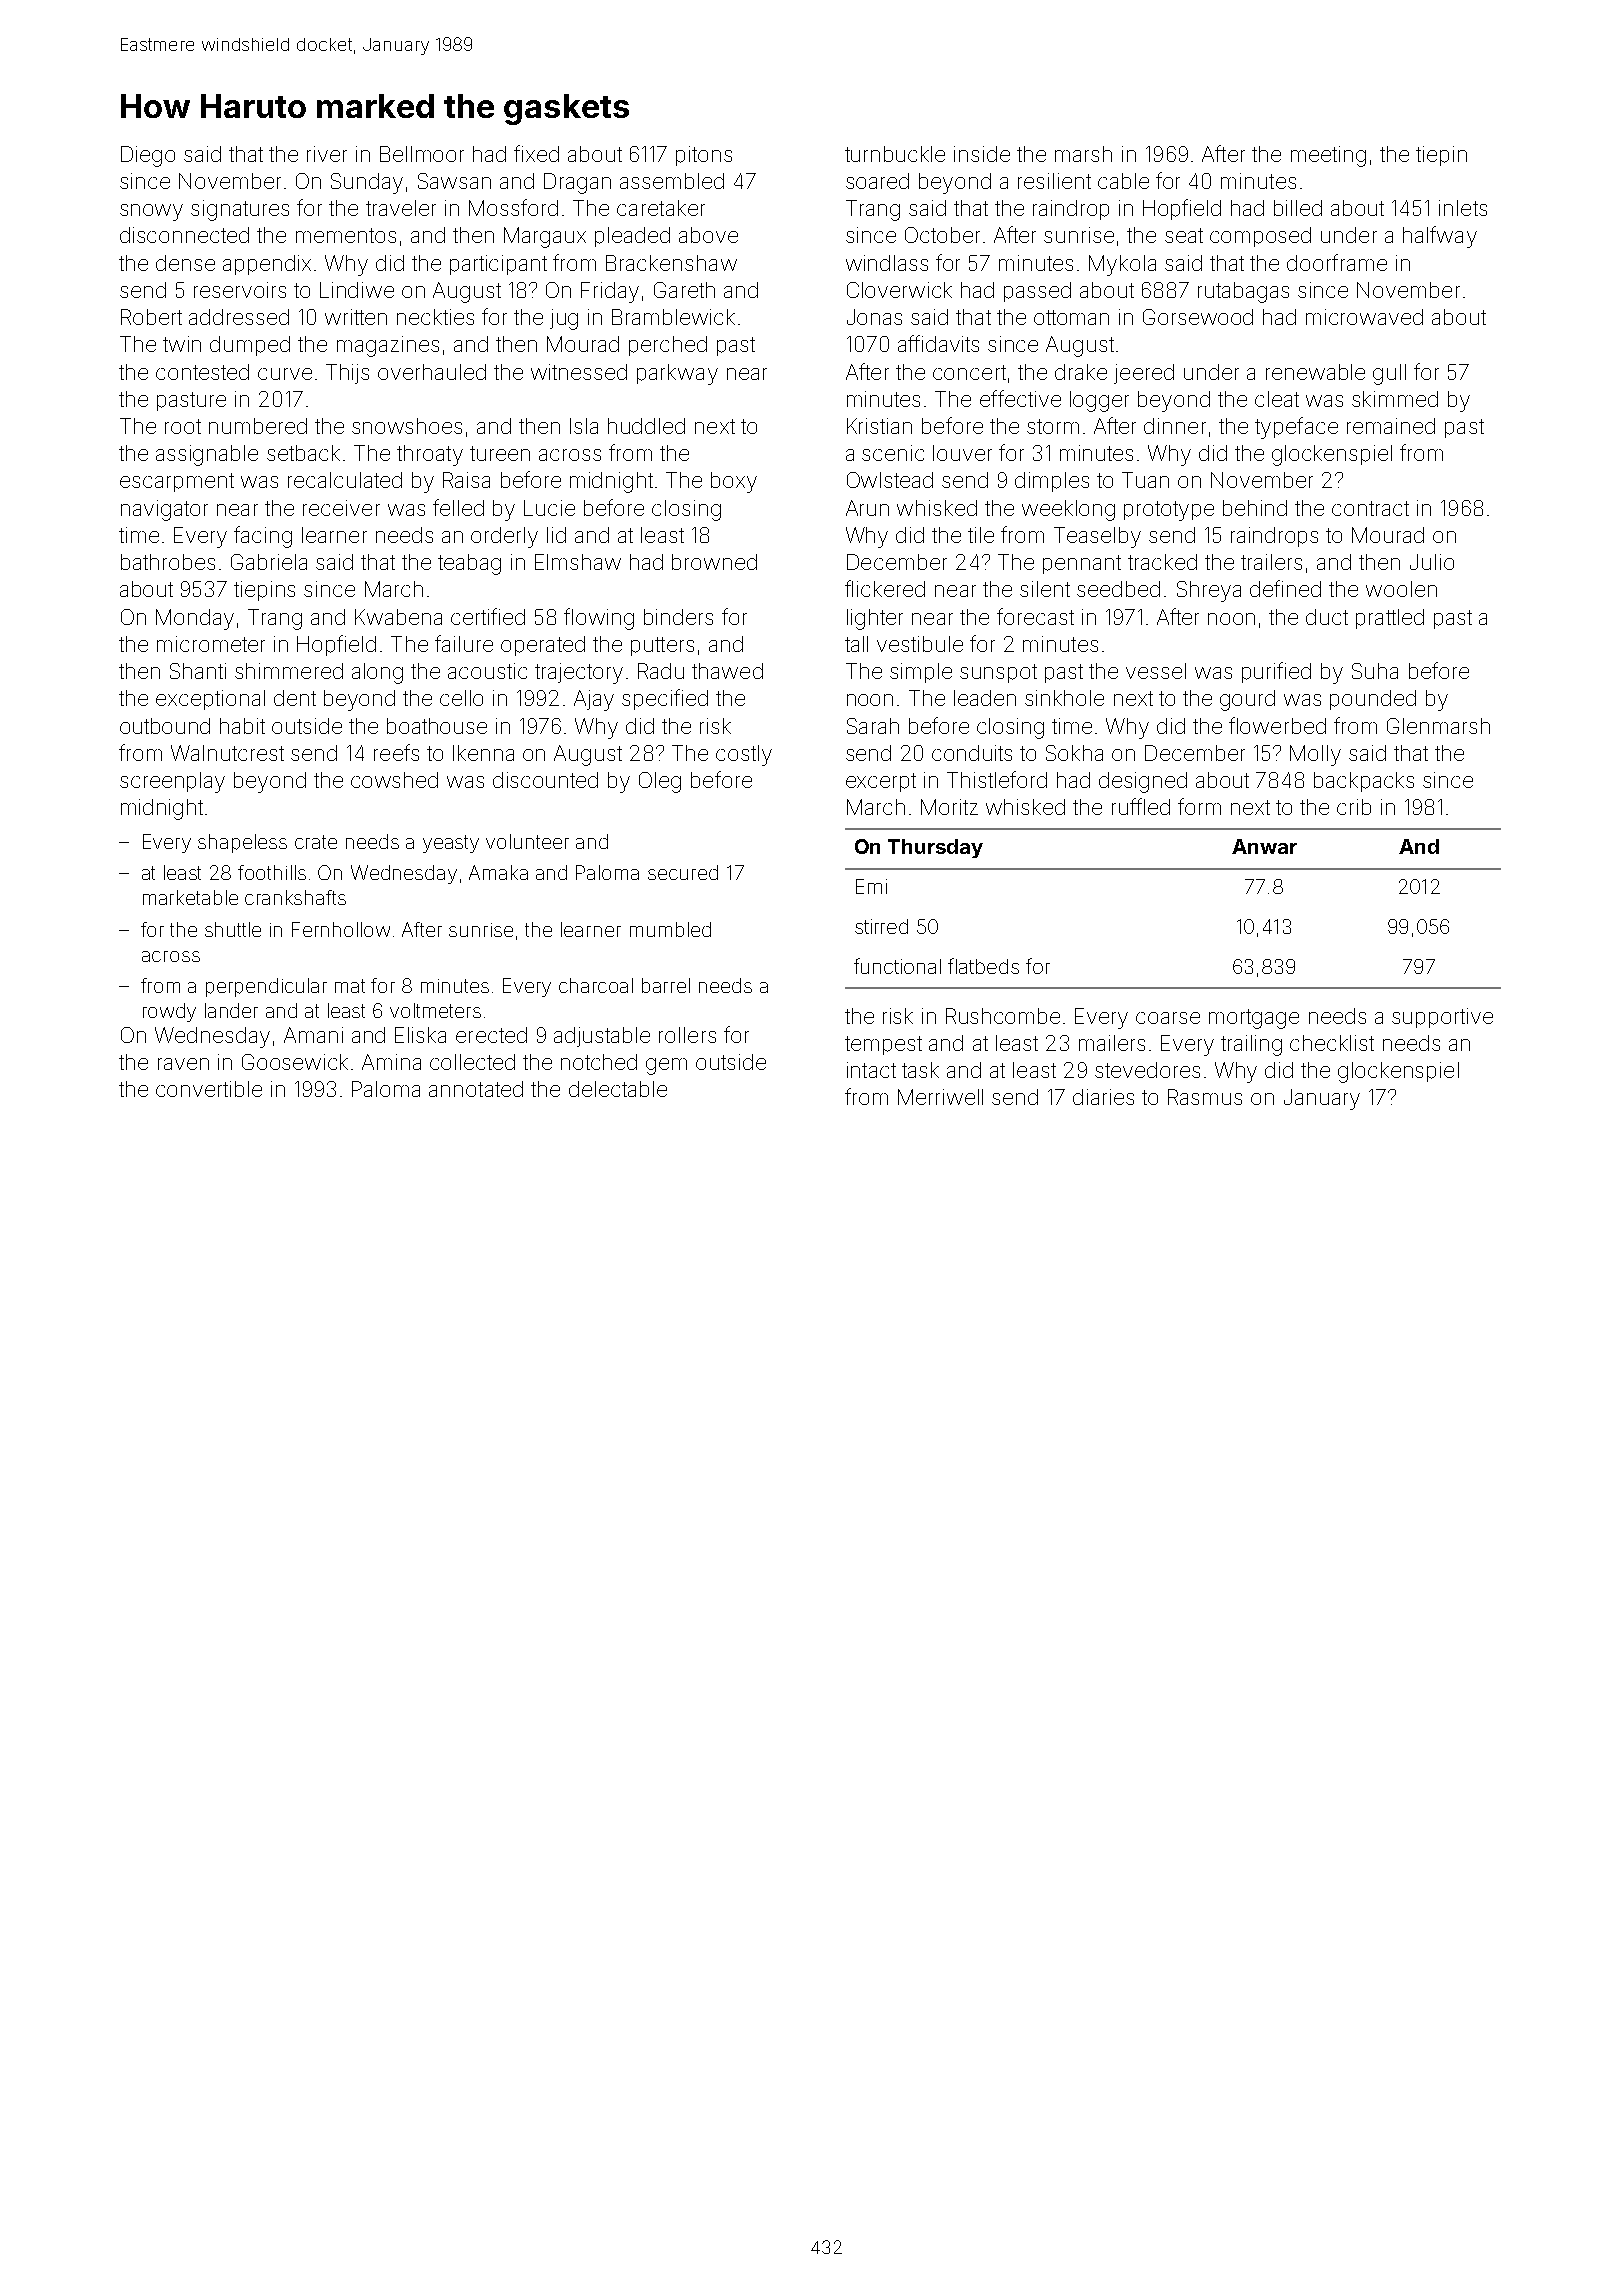  I want to click on mumbled, so click(670, 929).
